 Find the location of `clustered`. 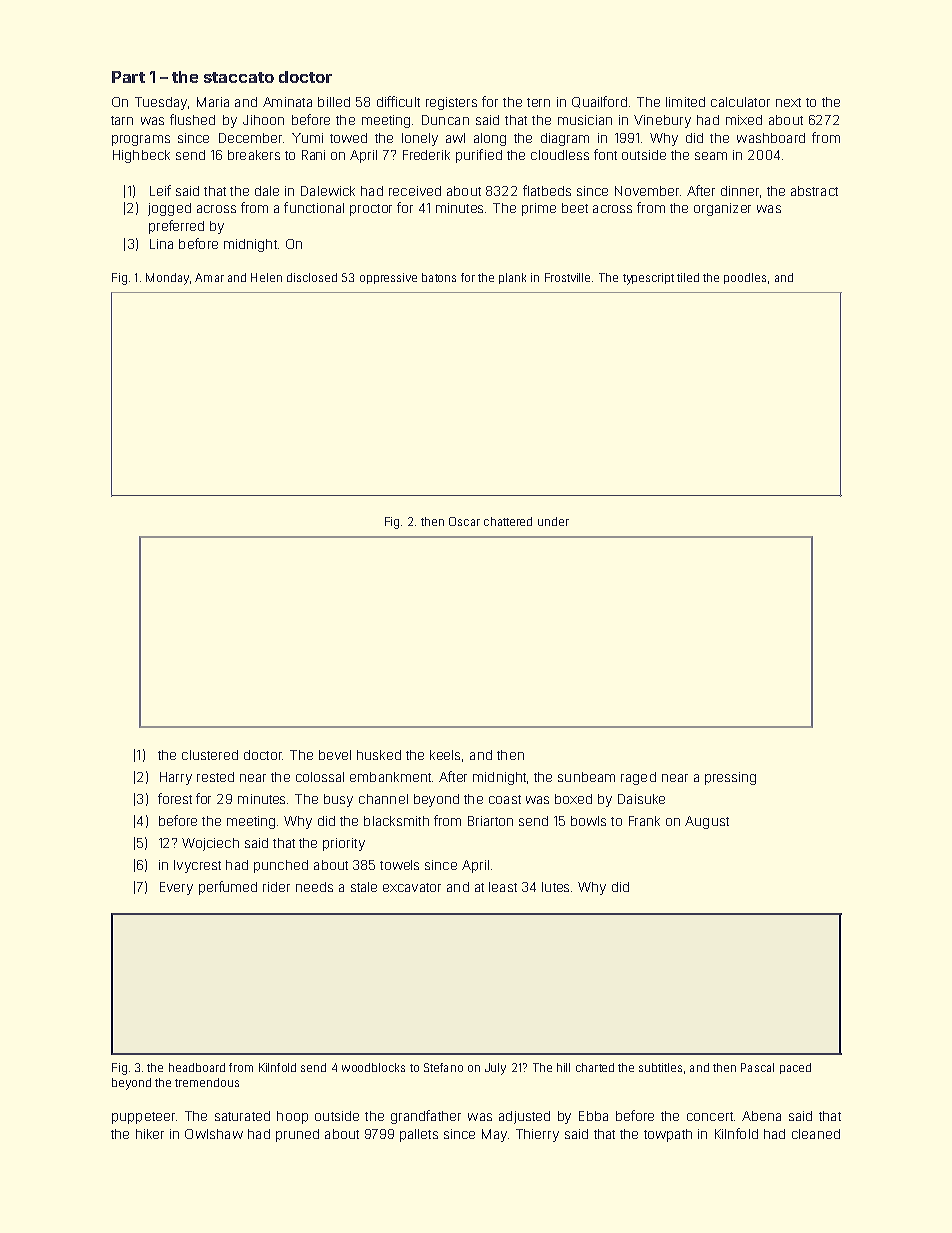

clustered is located at coordinates (210, 755).
